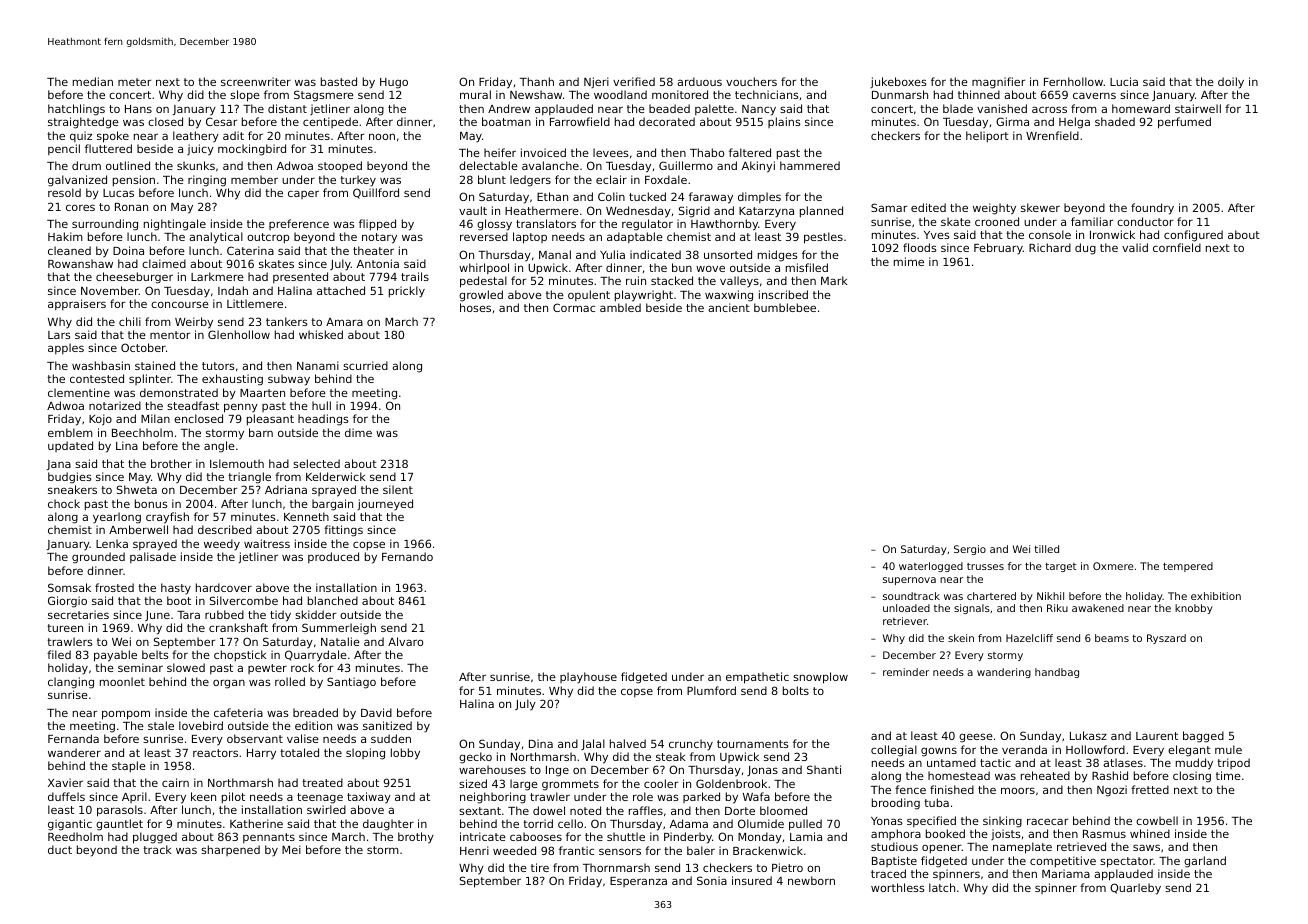 The height and width of the screenshot is (924, 1308). What do you see at coordinates (358, 432) in the screenshot?
I see `dime` at bounding box center [358, 432].
